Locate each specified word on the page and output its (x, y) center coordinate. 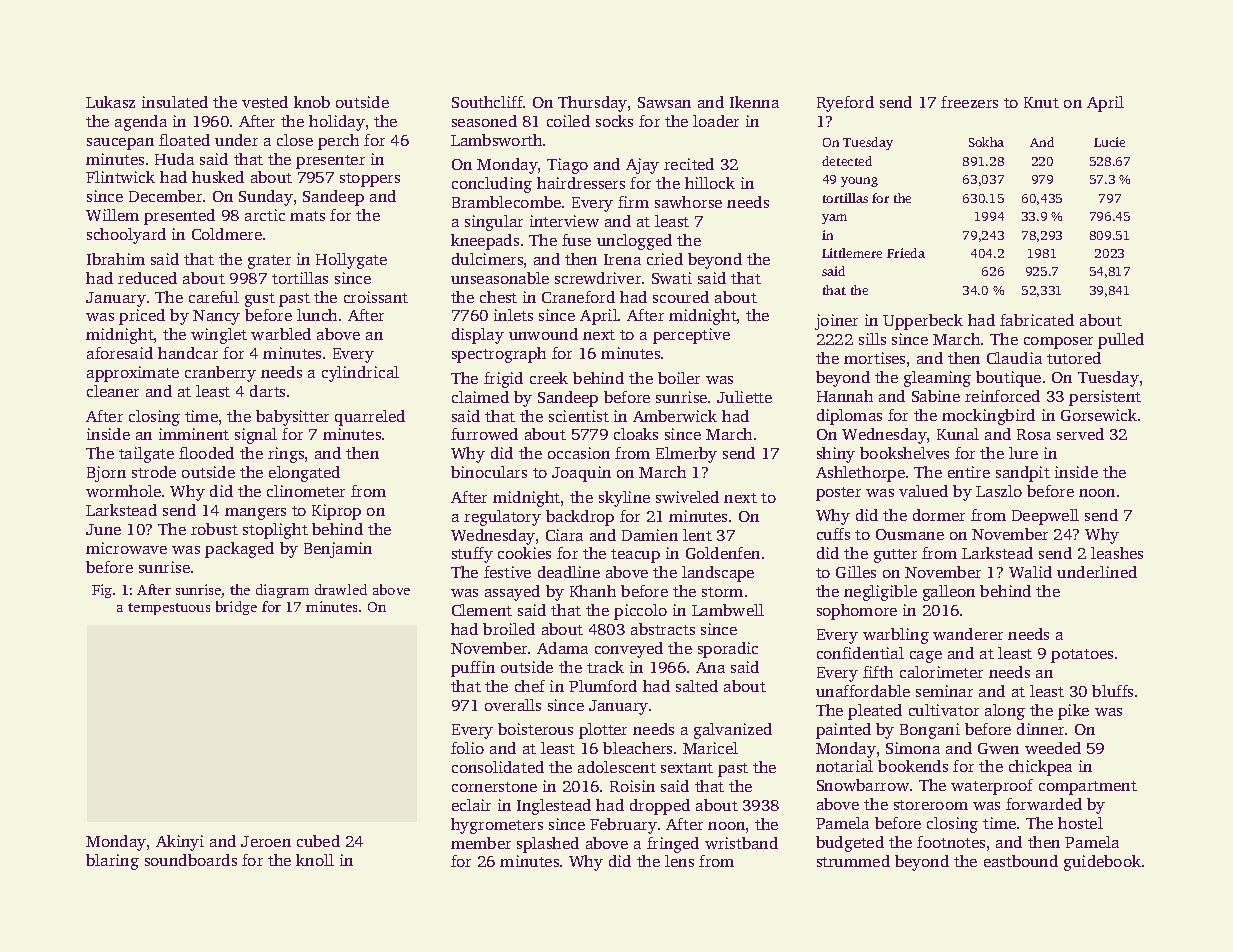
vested (265, 102)
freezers (969, 102)
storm (722, 592)
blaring (112, 862)
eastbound (1021, 861)
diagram (282, 591)
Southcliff (488, 102)
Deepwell (1045, 517)
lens (679, 861)
